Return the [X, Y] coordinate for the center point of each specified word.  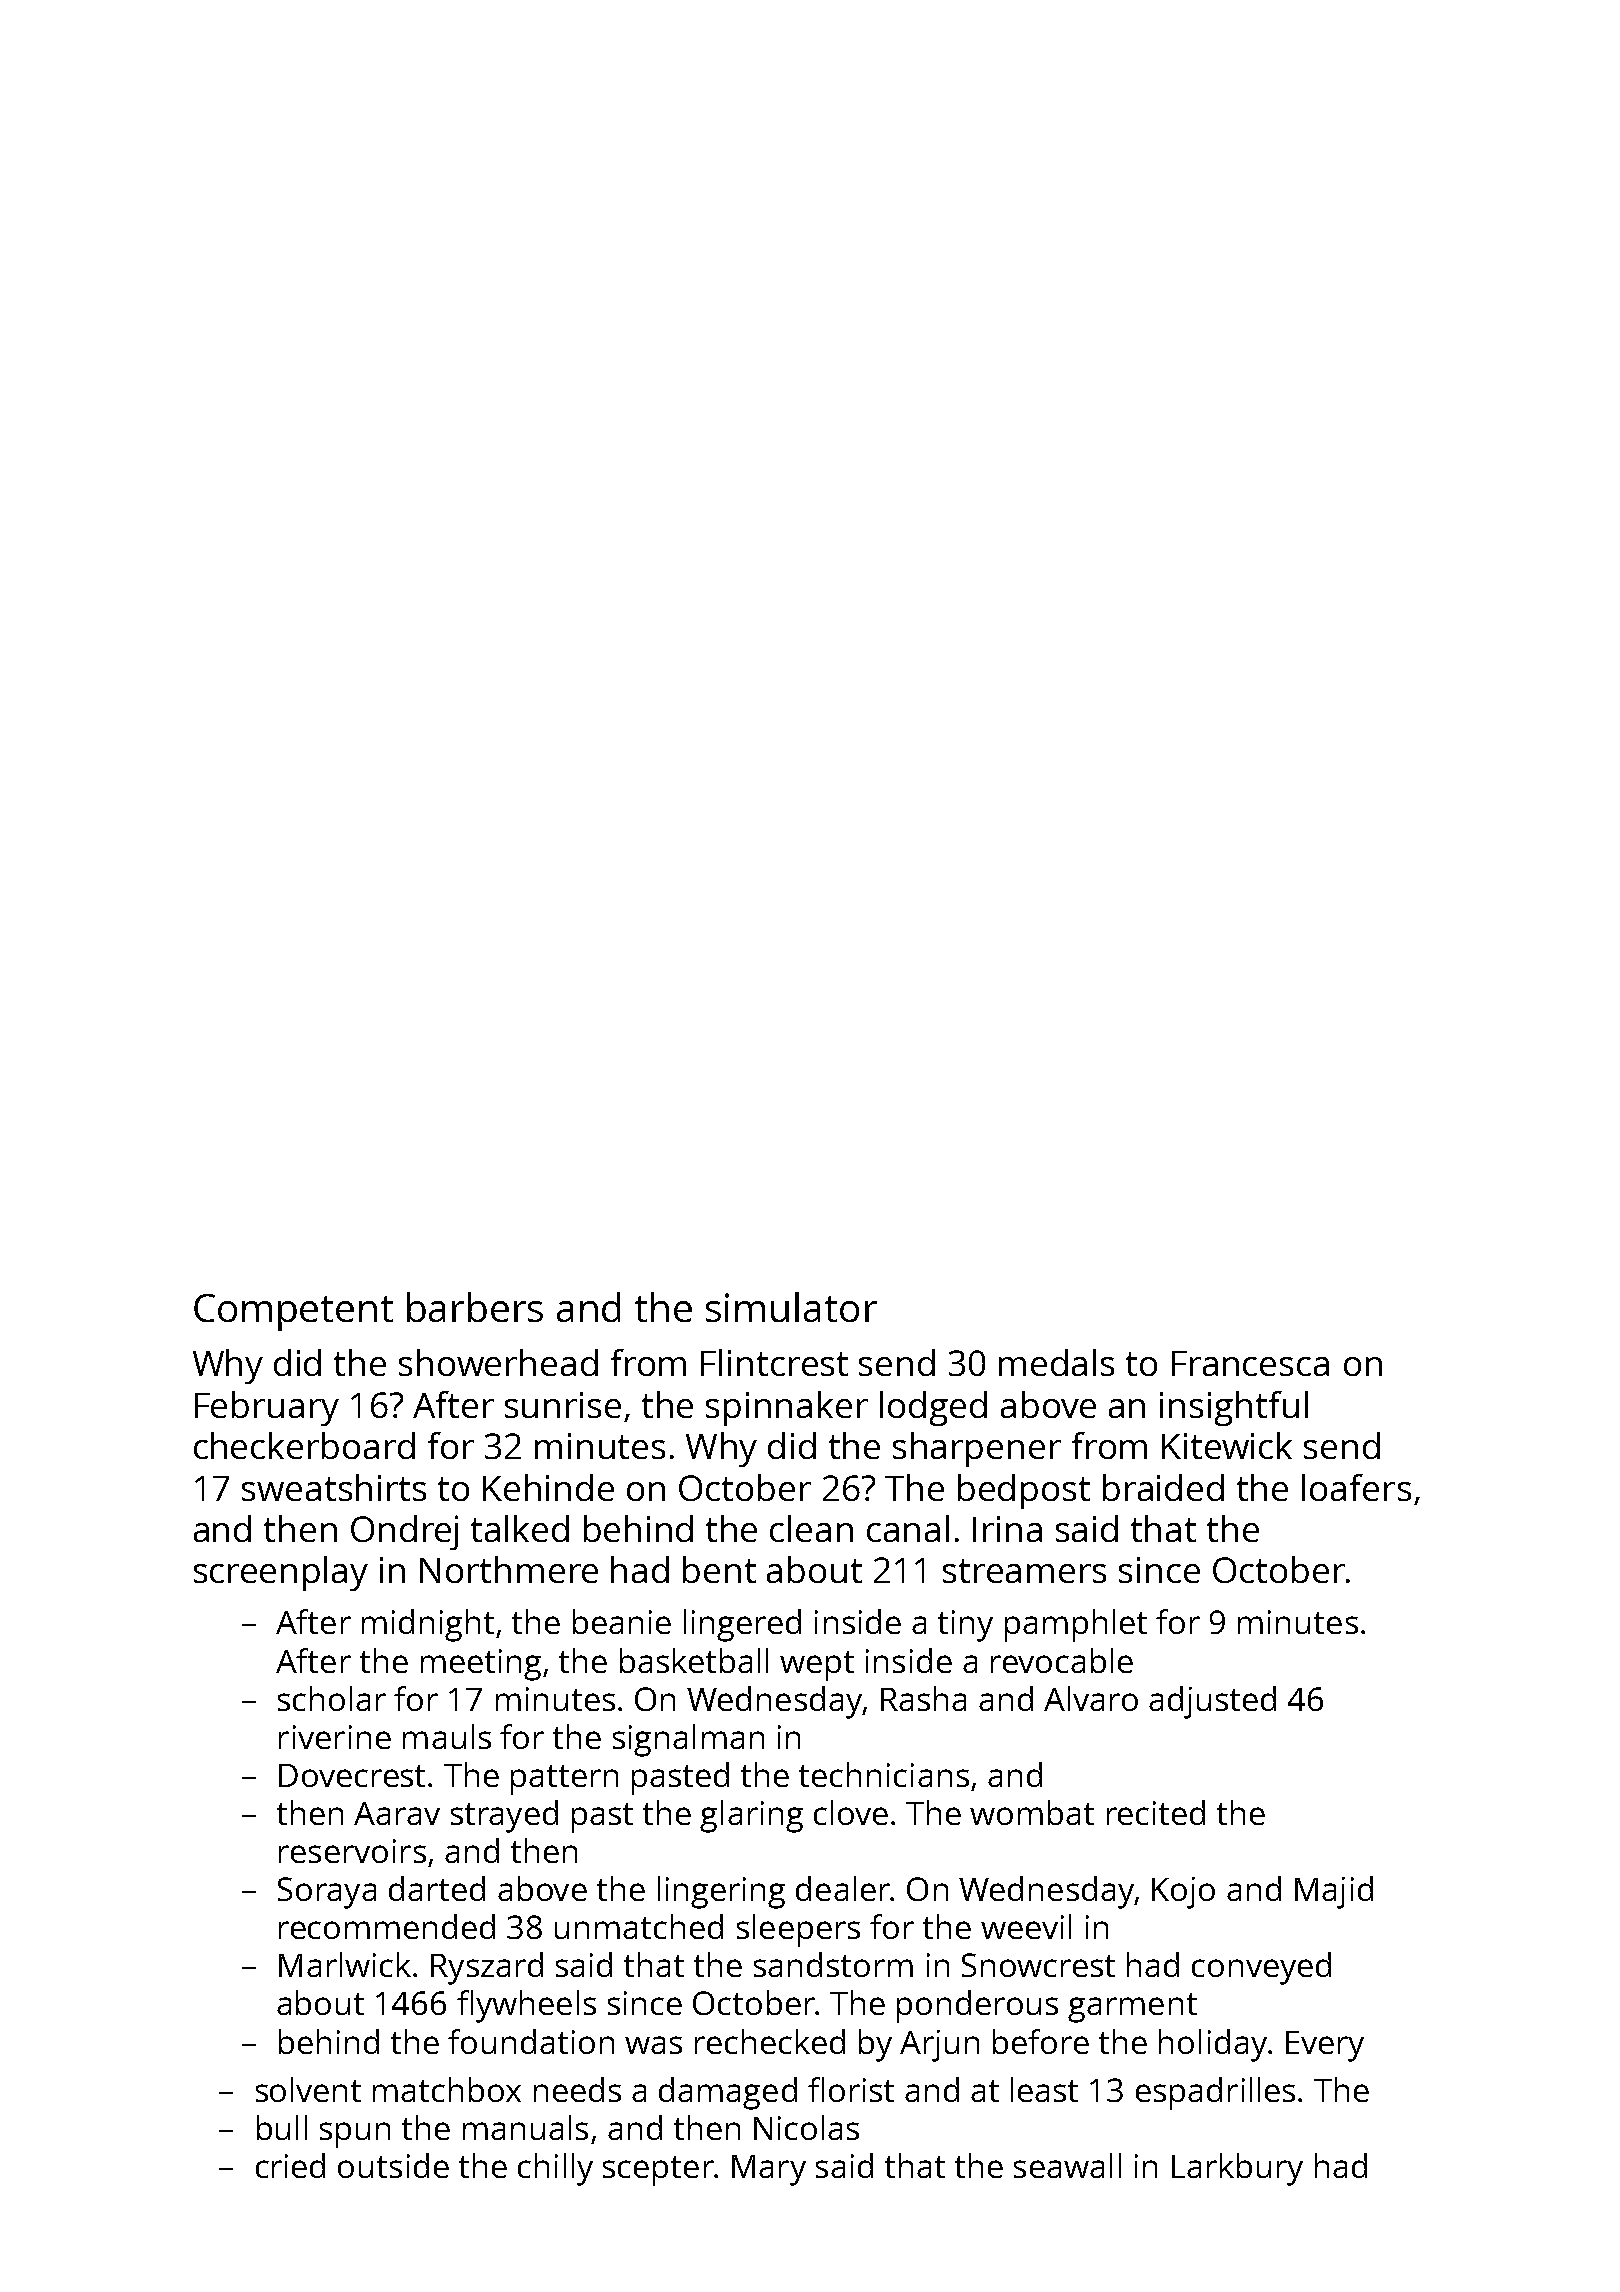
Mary [769, 2170]
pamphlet [1076, 1625]
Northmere [509, 1569]
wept [817, 1666]
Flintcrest [774, 1362]
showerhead [498, 1362]
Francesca [1250, 1363]
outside [393, 2165]
